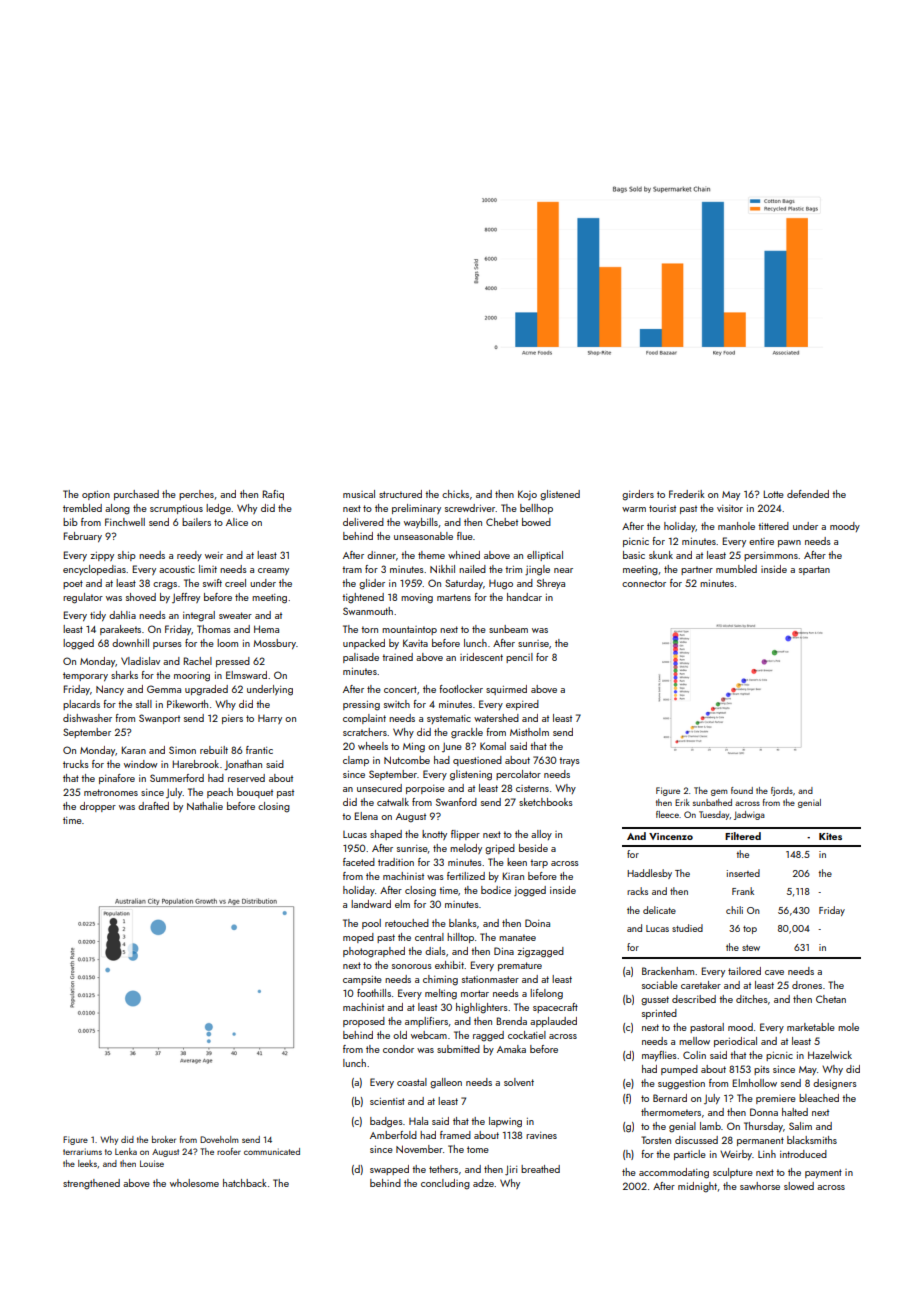 The image size is (924, 1308). What do you see at coordinates (125, 522) in the page?
I see `Finchwell` at bounding box center [125, 522].
